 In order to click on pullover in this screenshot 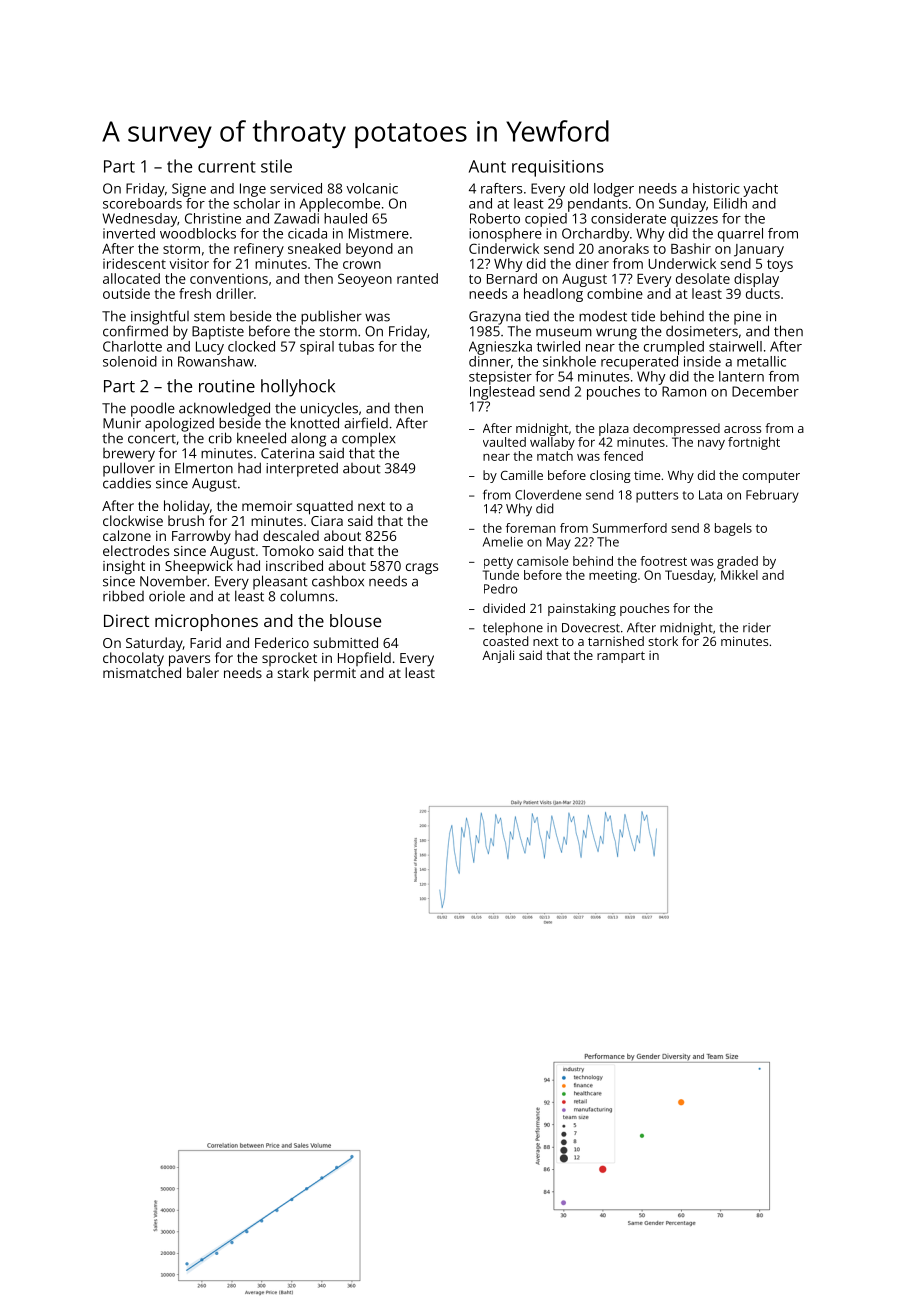, I will do `click(129, 469)`.
